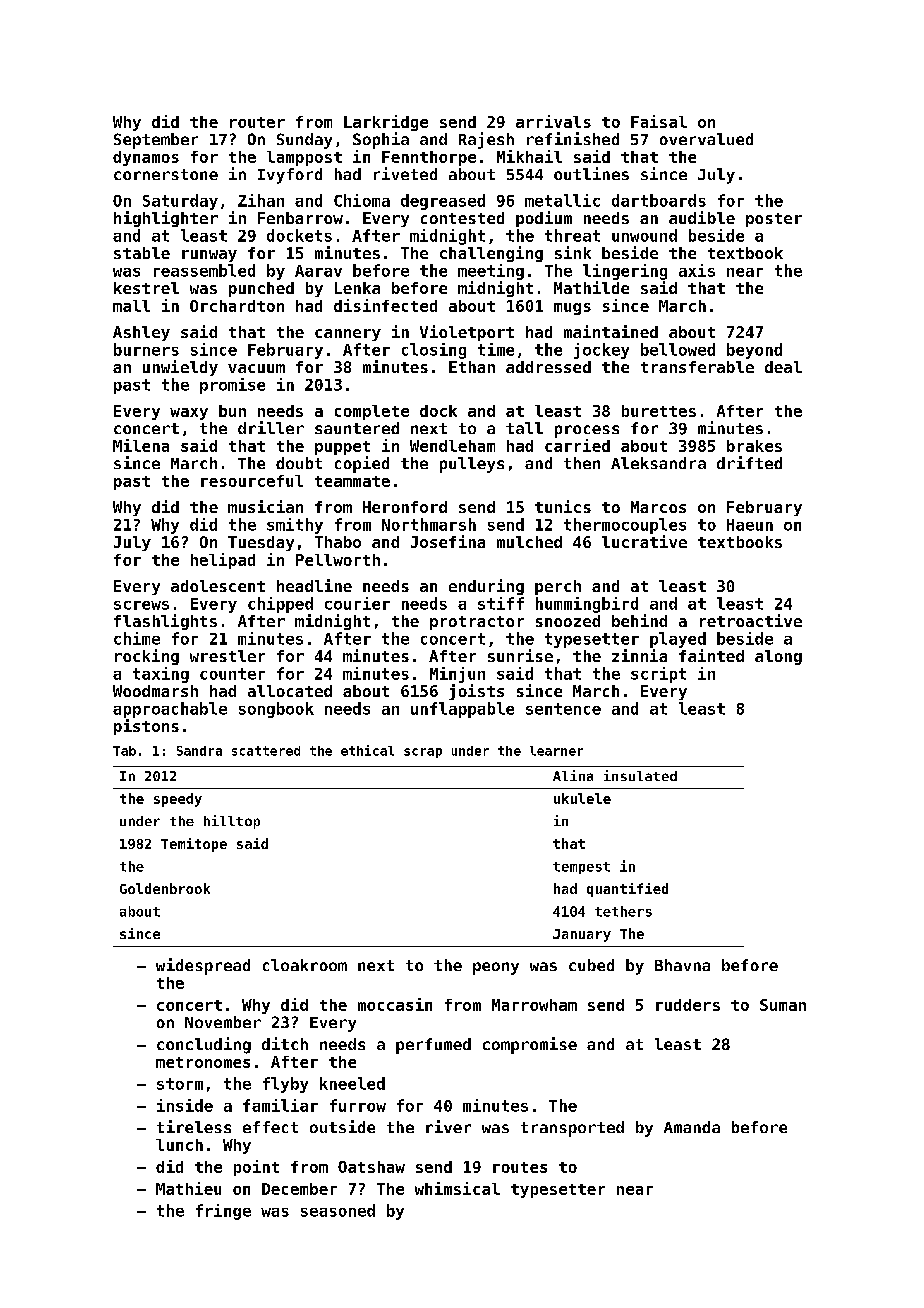  I want to click on burners, so click(146, 349).
